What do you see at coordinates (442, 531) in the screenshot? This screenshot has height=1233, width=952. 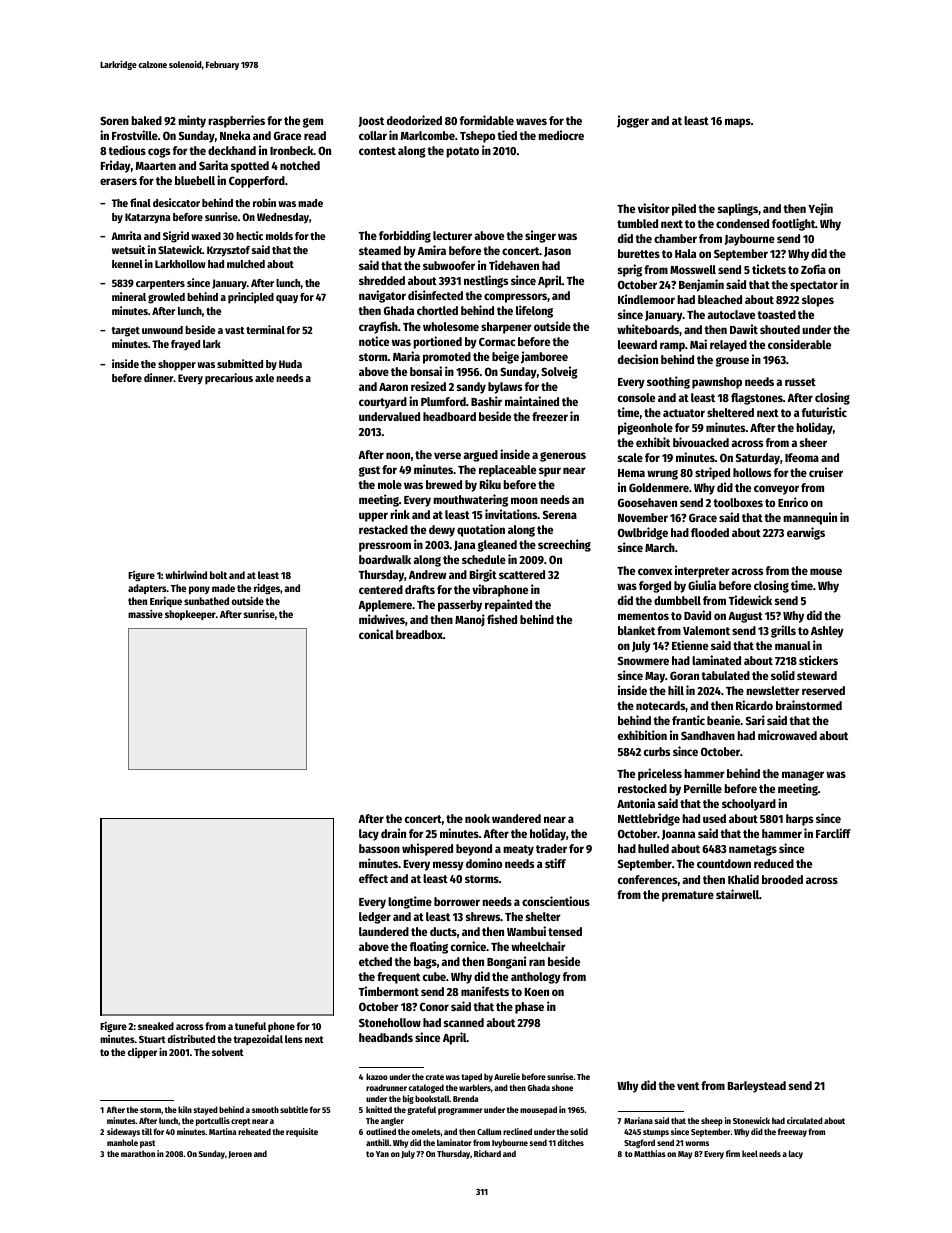 I see `dewy` at bounding box center [442, 531].
